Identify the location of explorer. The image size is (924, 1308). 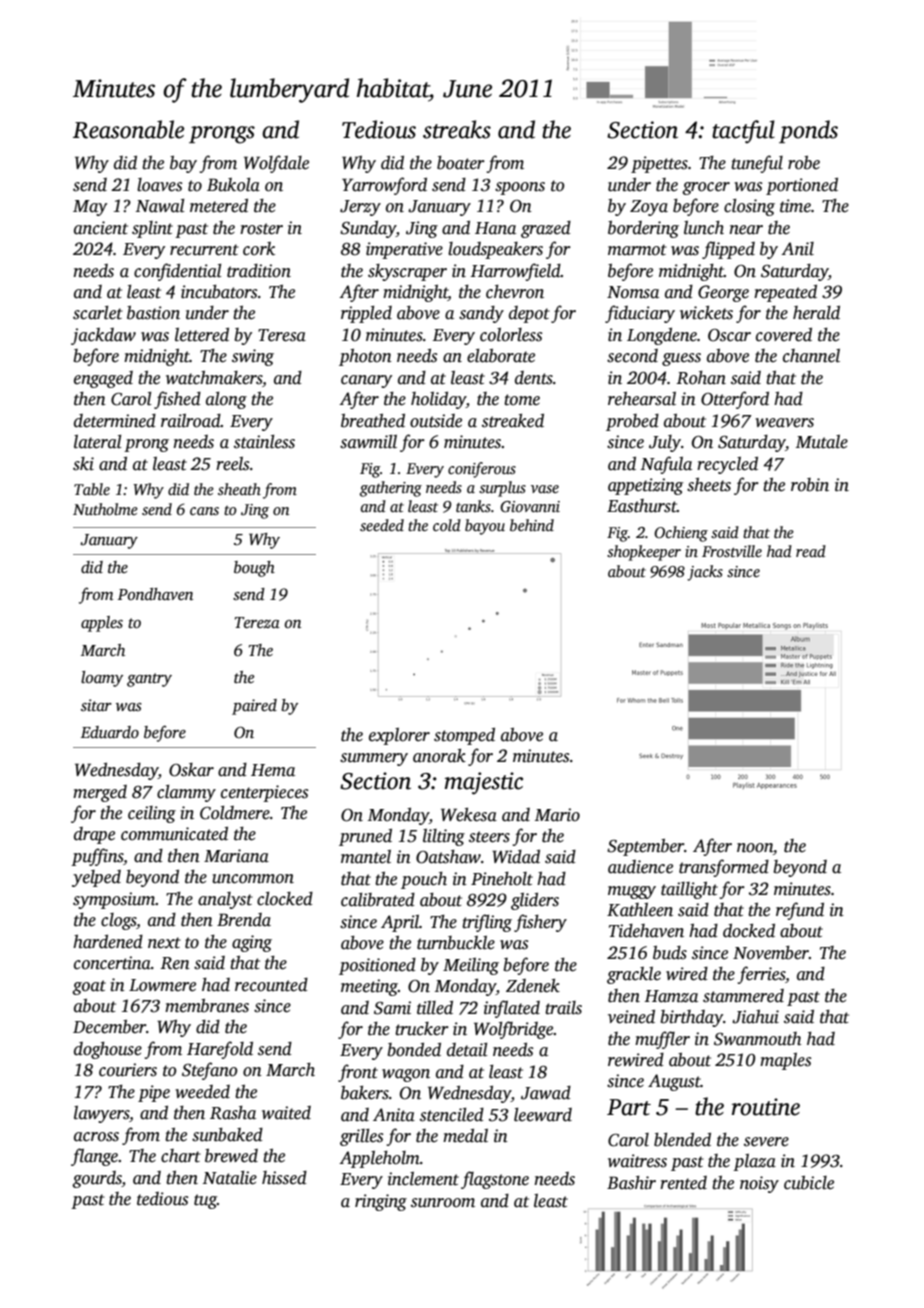
(399, 736).
